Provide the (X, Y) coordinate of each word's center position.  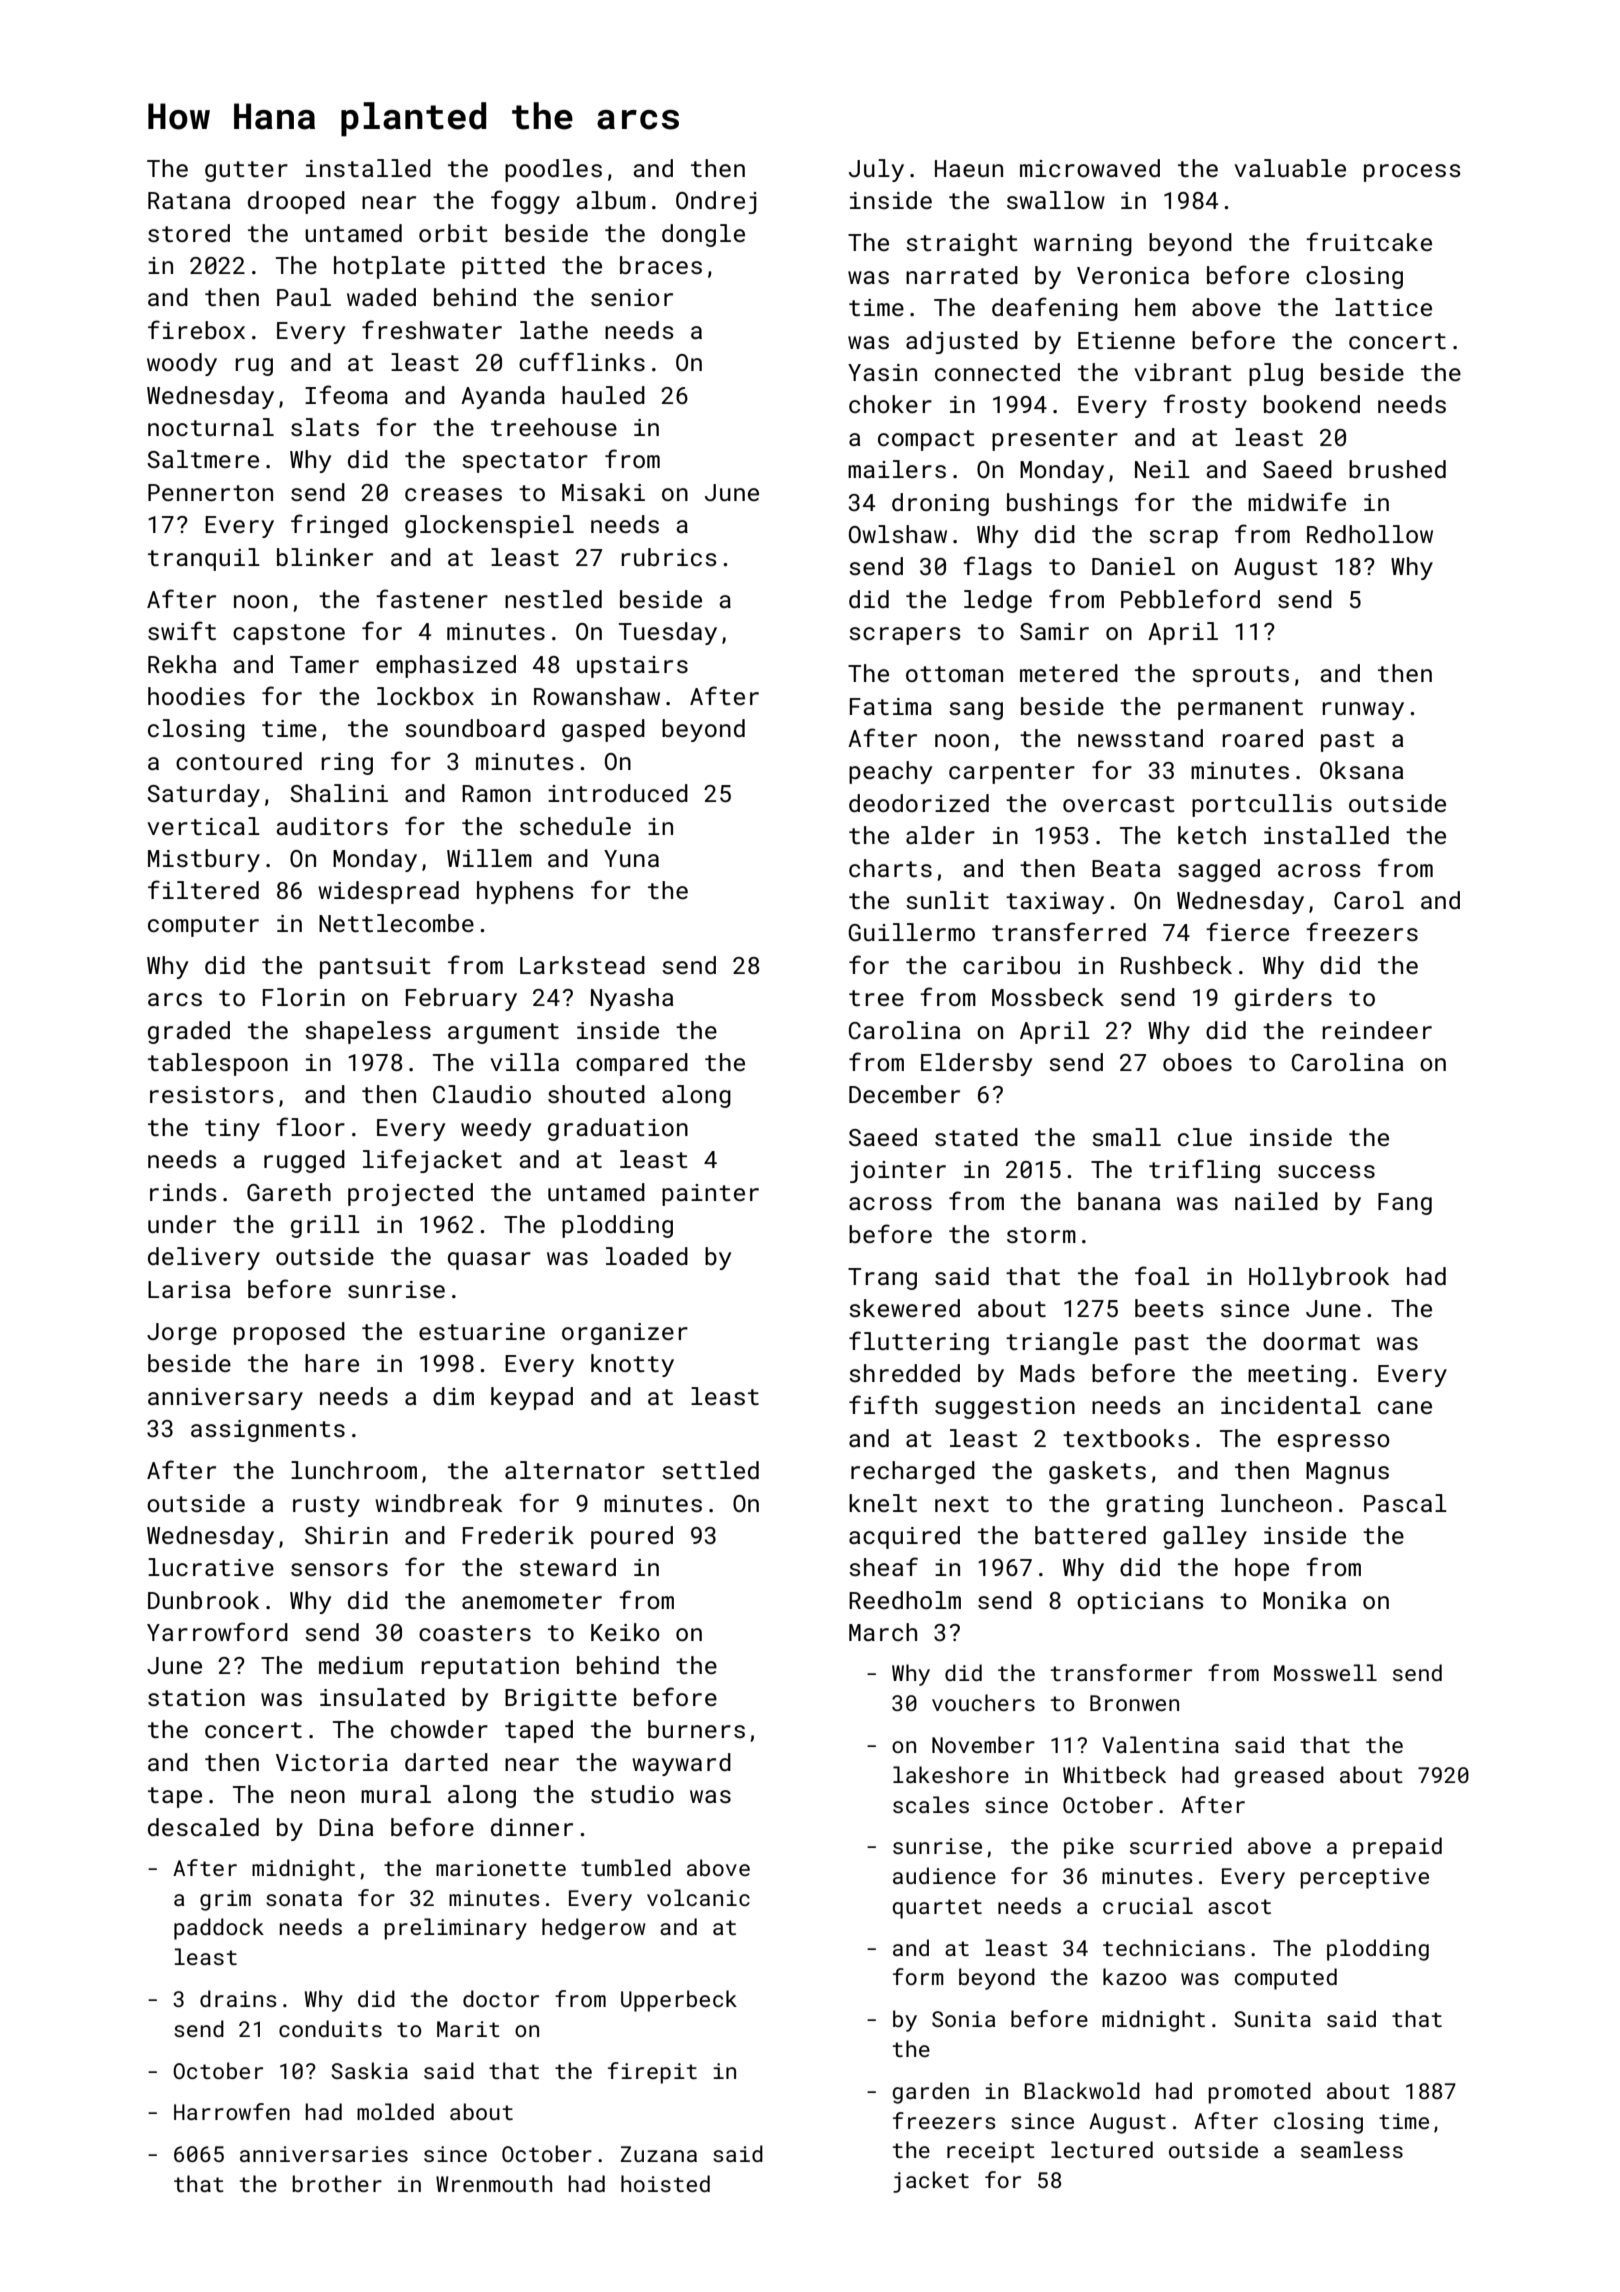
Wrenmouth (494, 2183)
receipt (991, 2152)
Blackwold (1082, 2090)
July (876, 170)
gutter (246, 171)
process (1412, 173)
